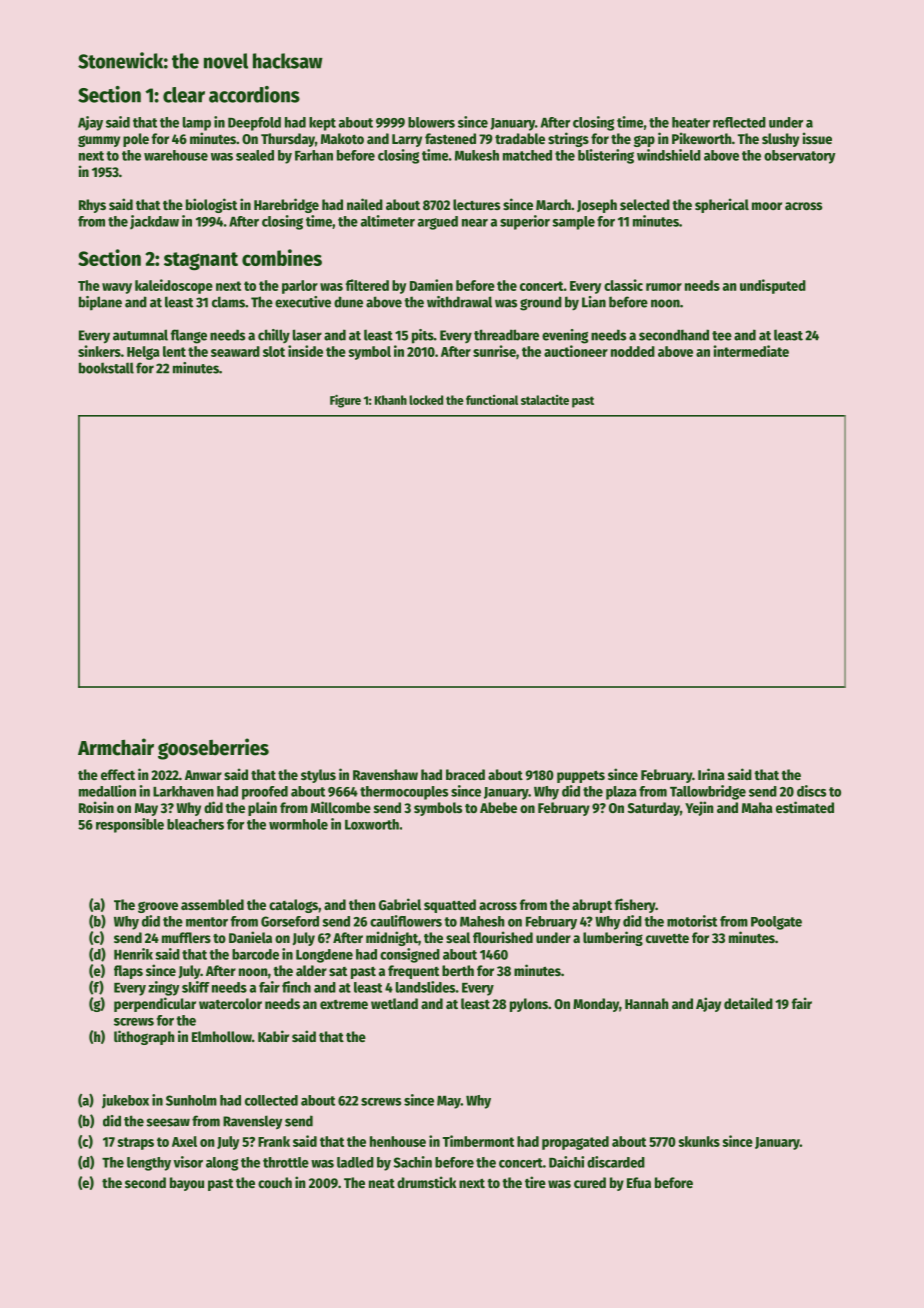 The width and height of the screenshot is (924, 1308). What do you see at coordinates (751, 351) in the screenshot?
I see `intermediate` at bounding box center [751, 351].
